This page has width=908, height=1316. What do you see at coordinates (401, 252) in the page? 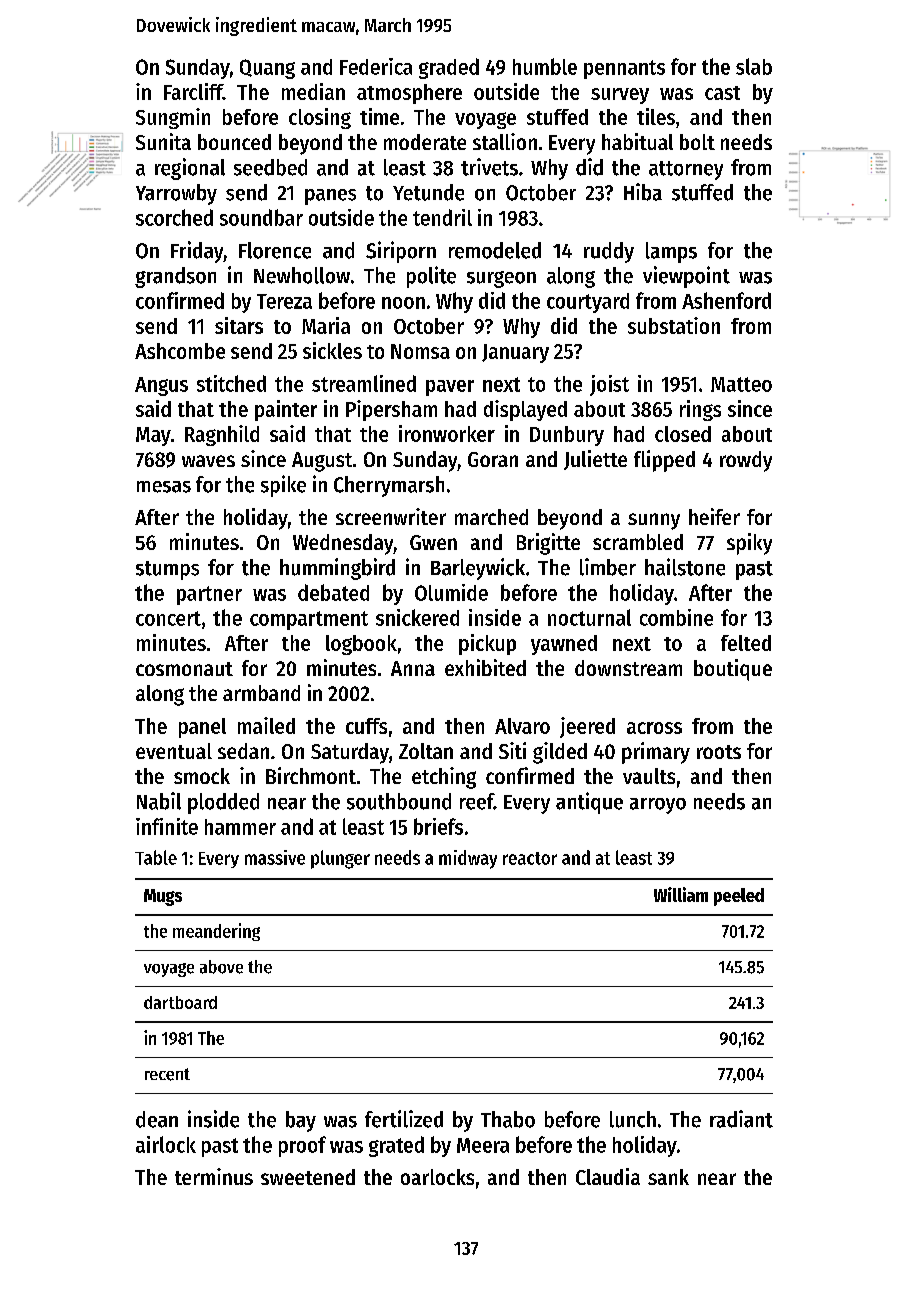
I see `Siriporn` at bounding box center [401, 252].
